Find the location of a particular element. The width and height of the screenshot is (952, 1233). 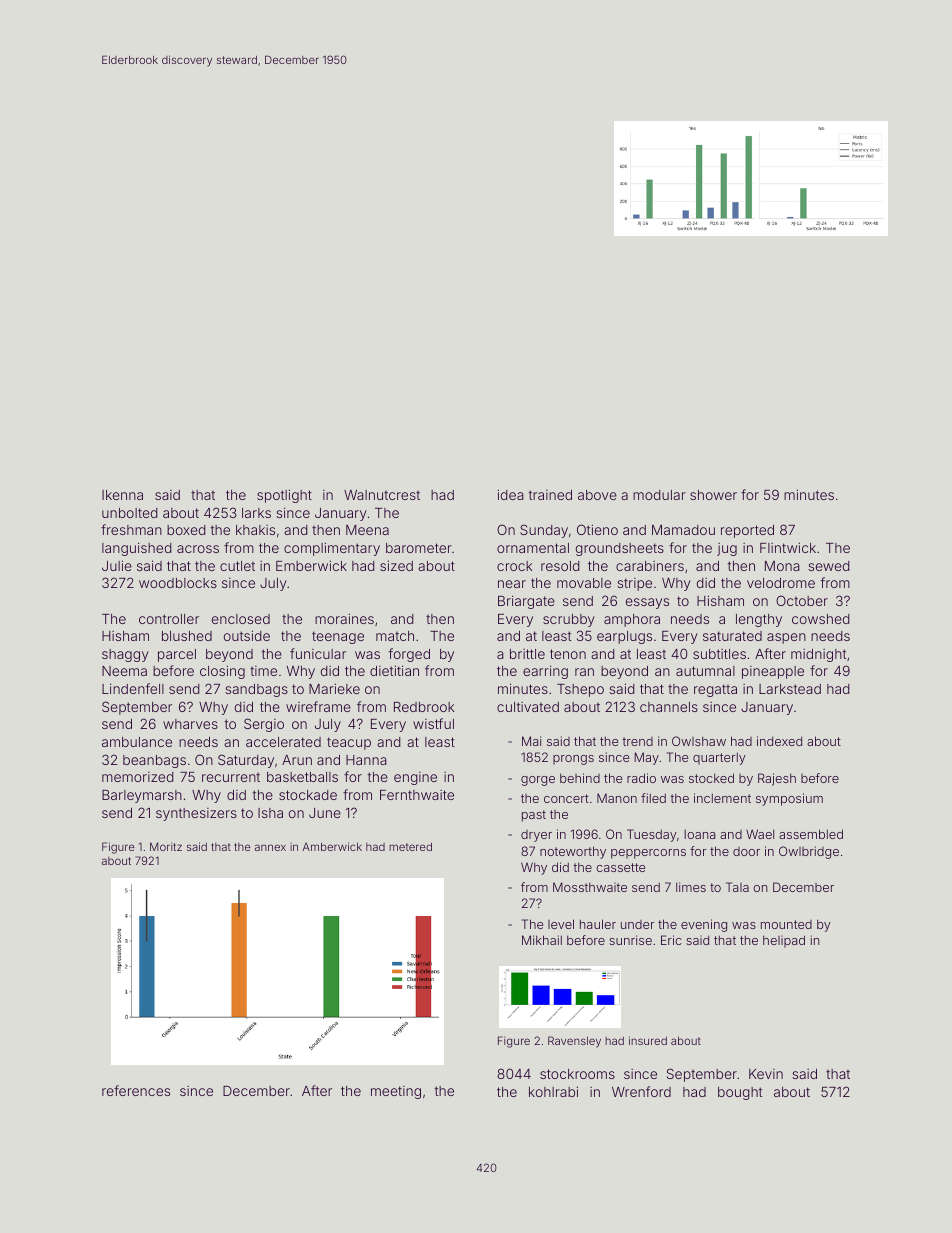

aspen is located at coordinates (786, 638).
